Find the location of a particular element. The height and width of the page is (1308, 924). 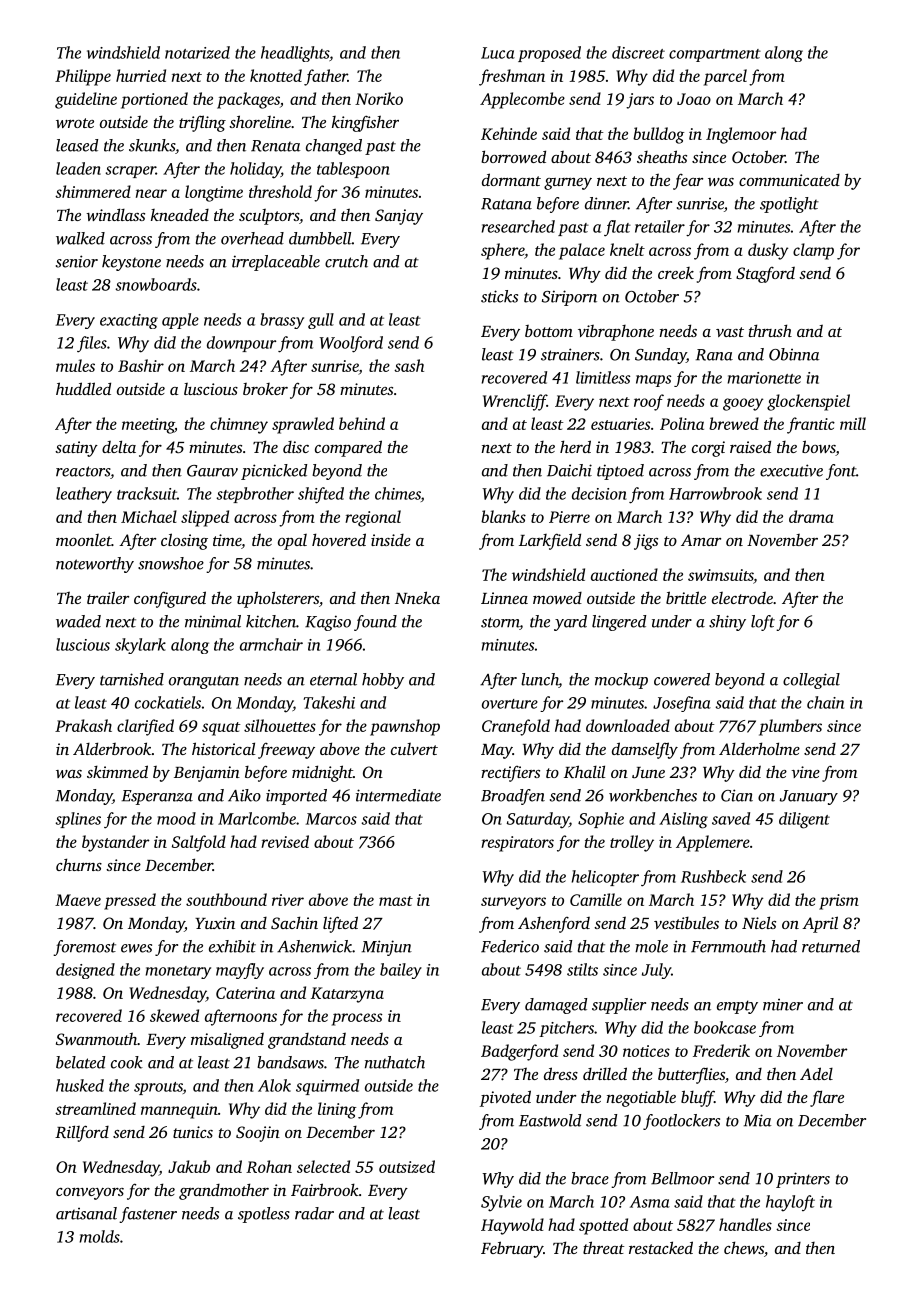

sticks is located at coordinates (499, 296).
